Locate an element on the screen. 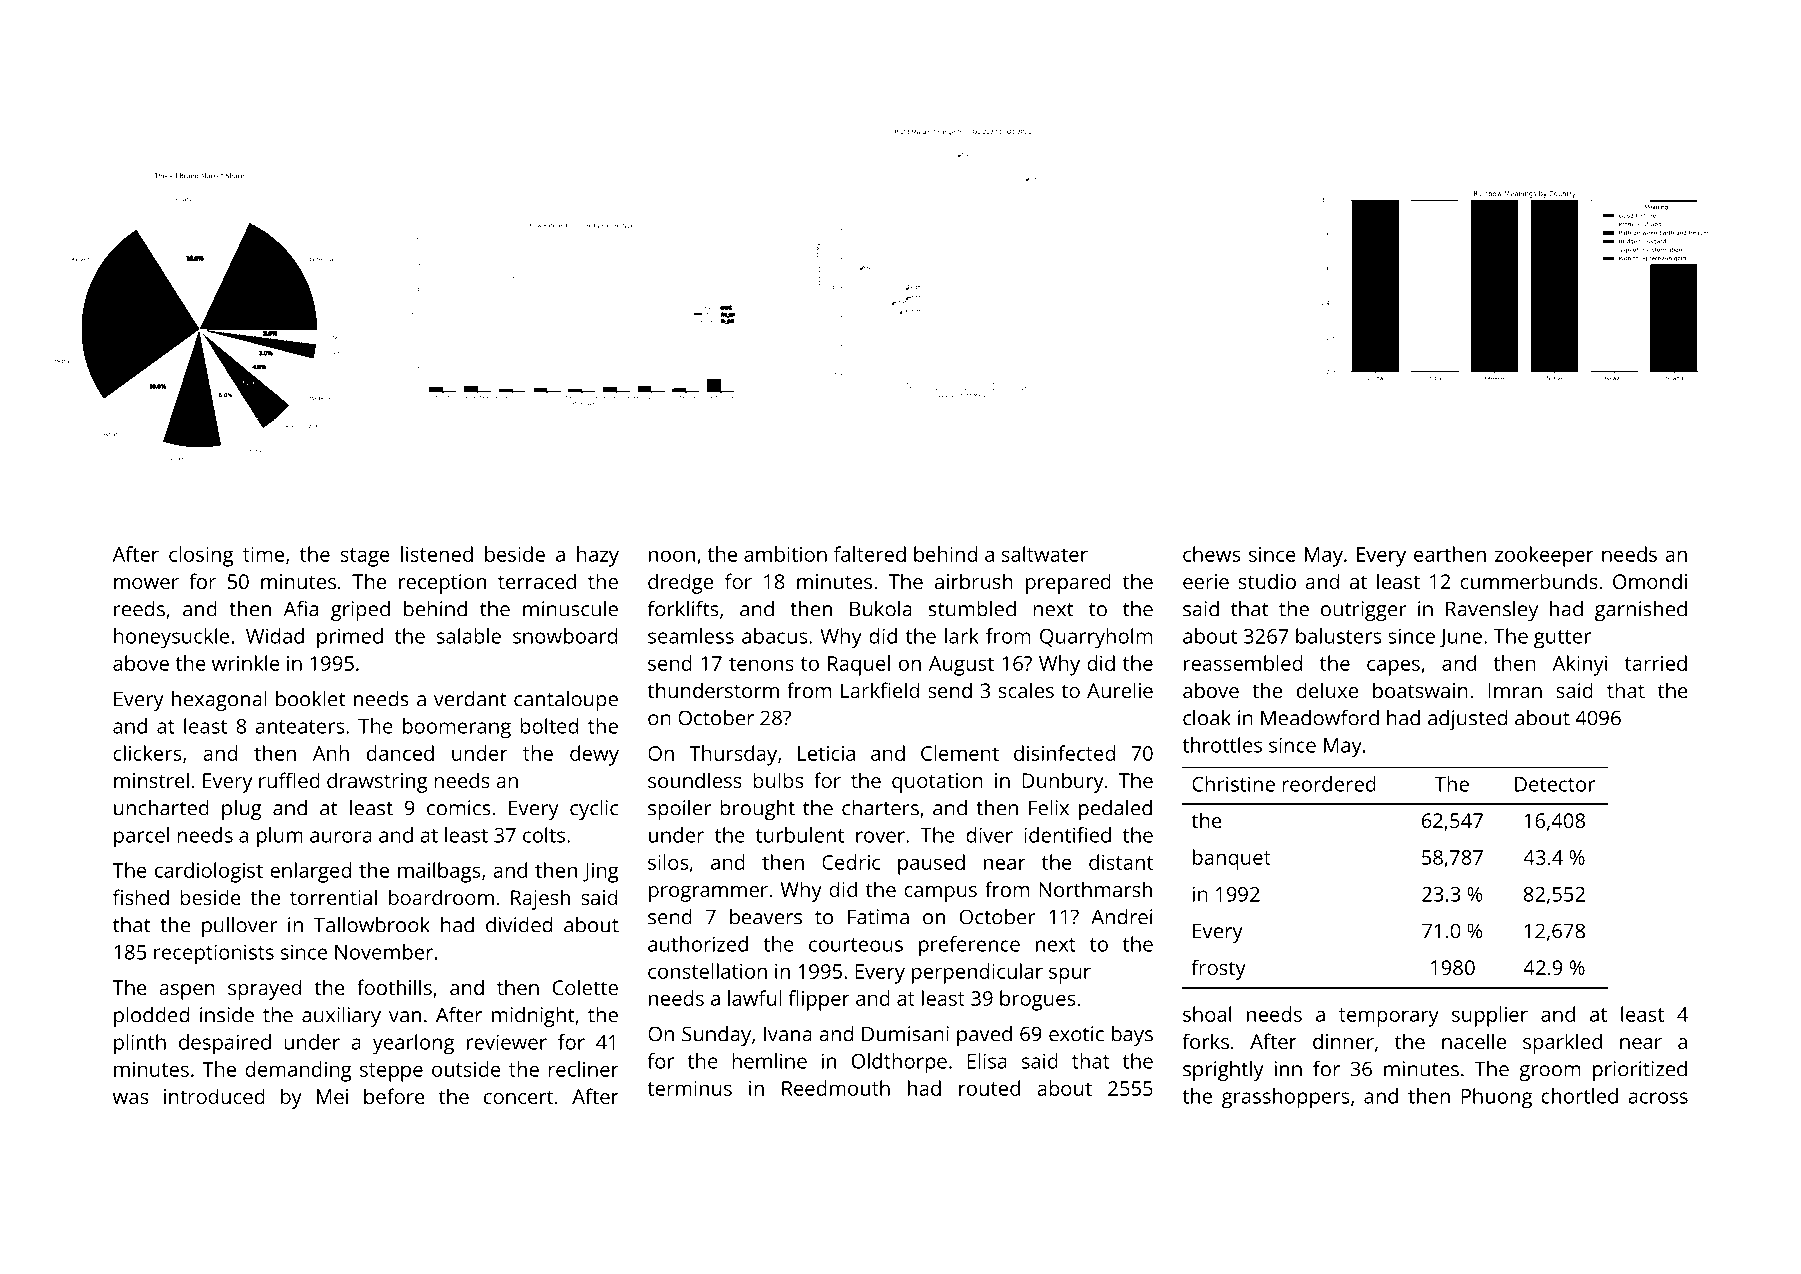 This screenshot has width=1801, height=1274. diver is located at coordinates (989, 835).
